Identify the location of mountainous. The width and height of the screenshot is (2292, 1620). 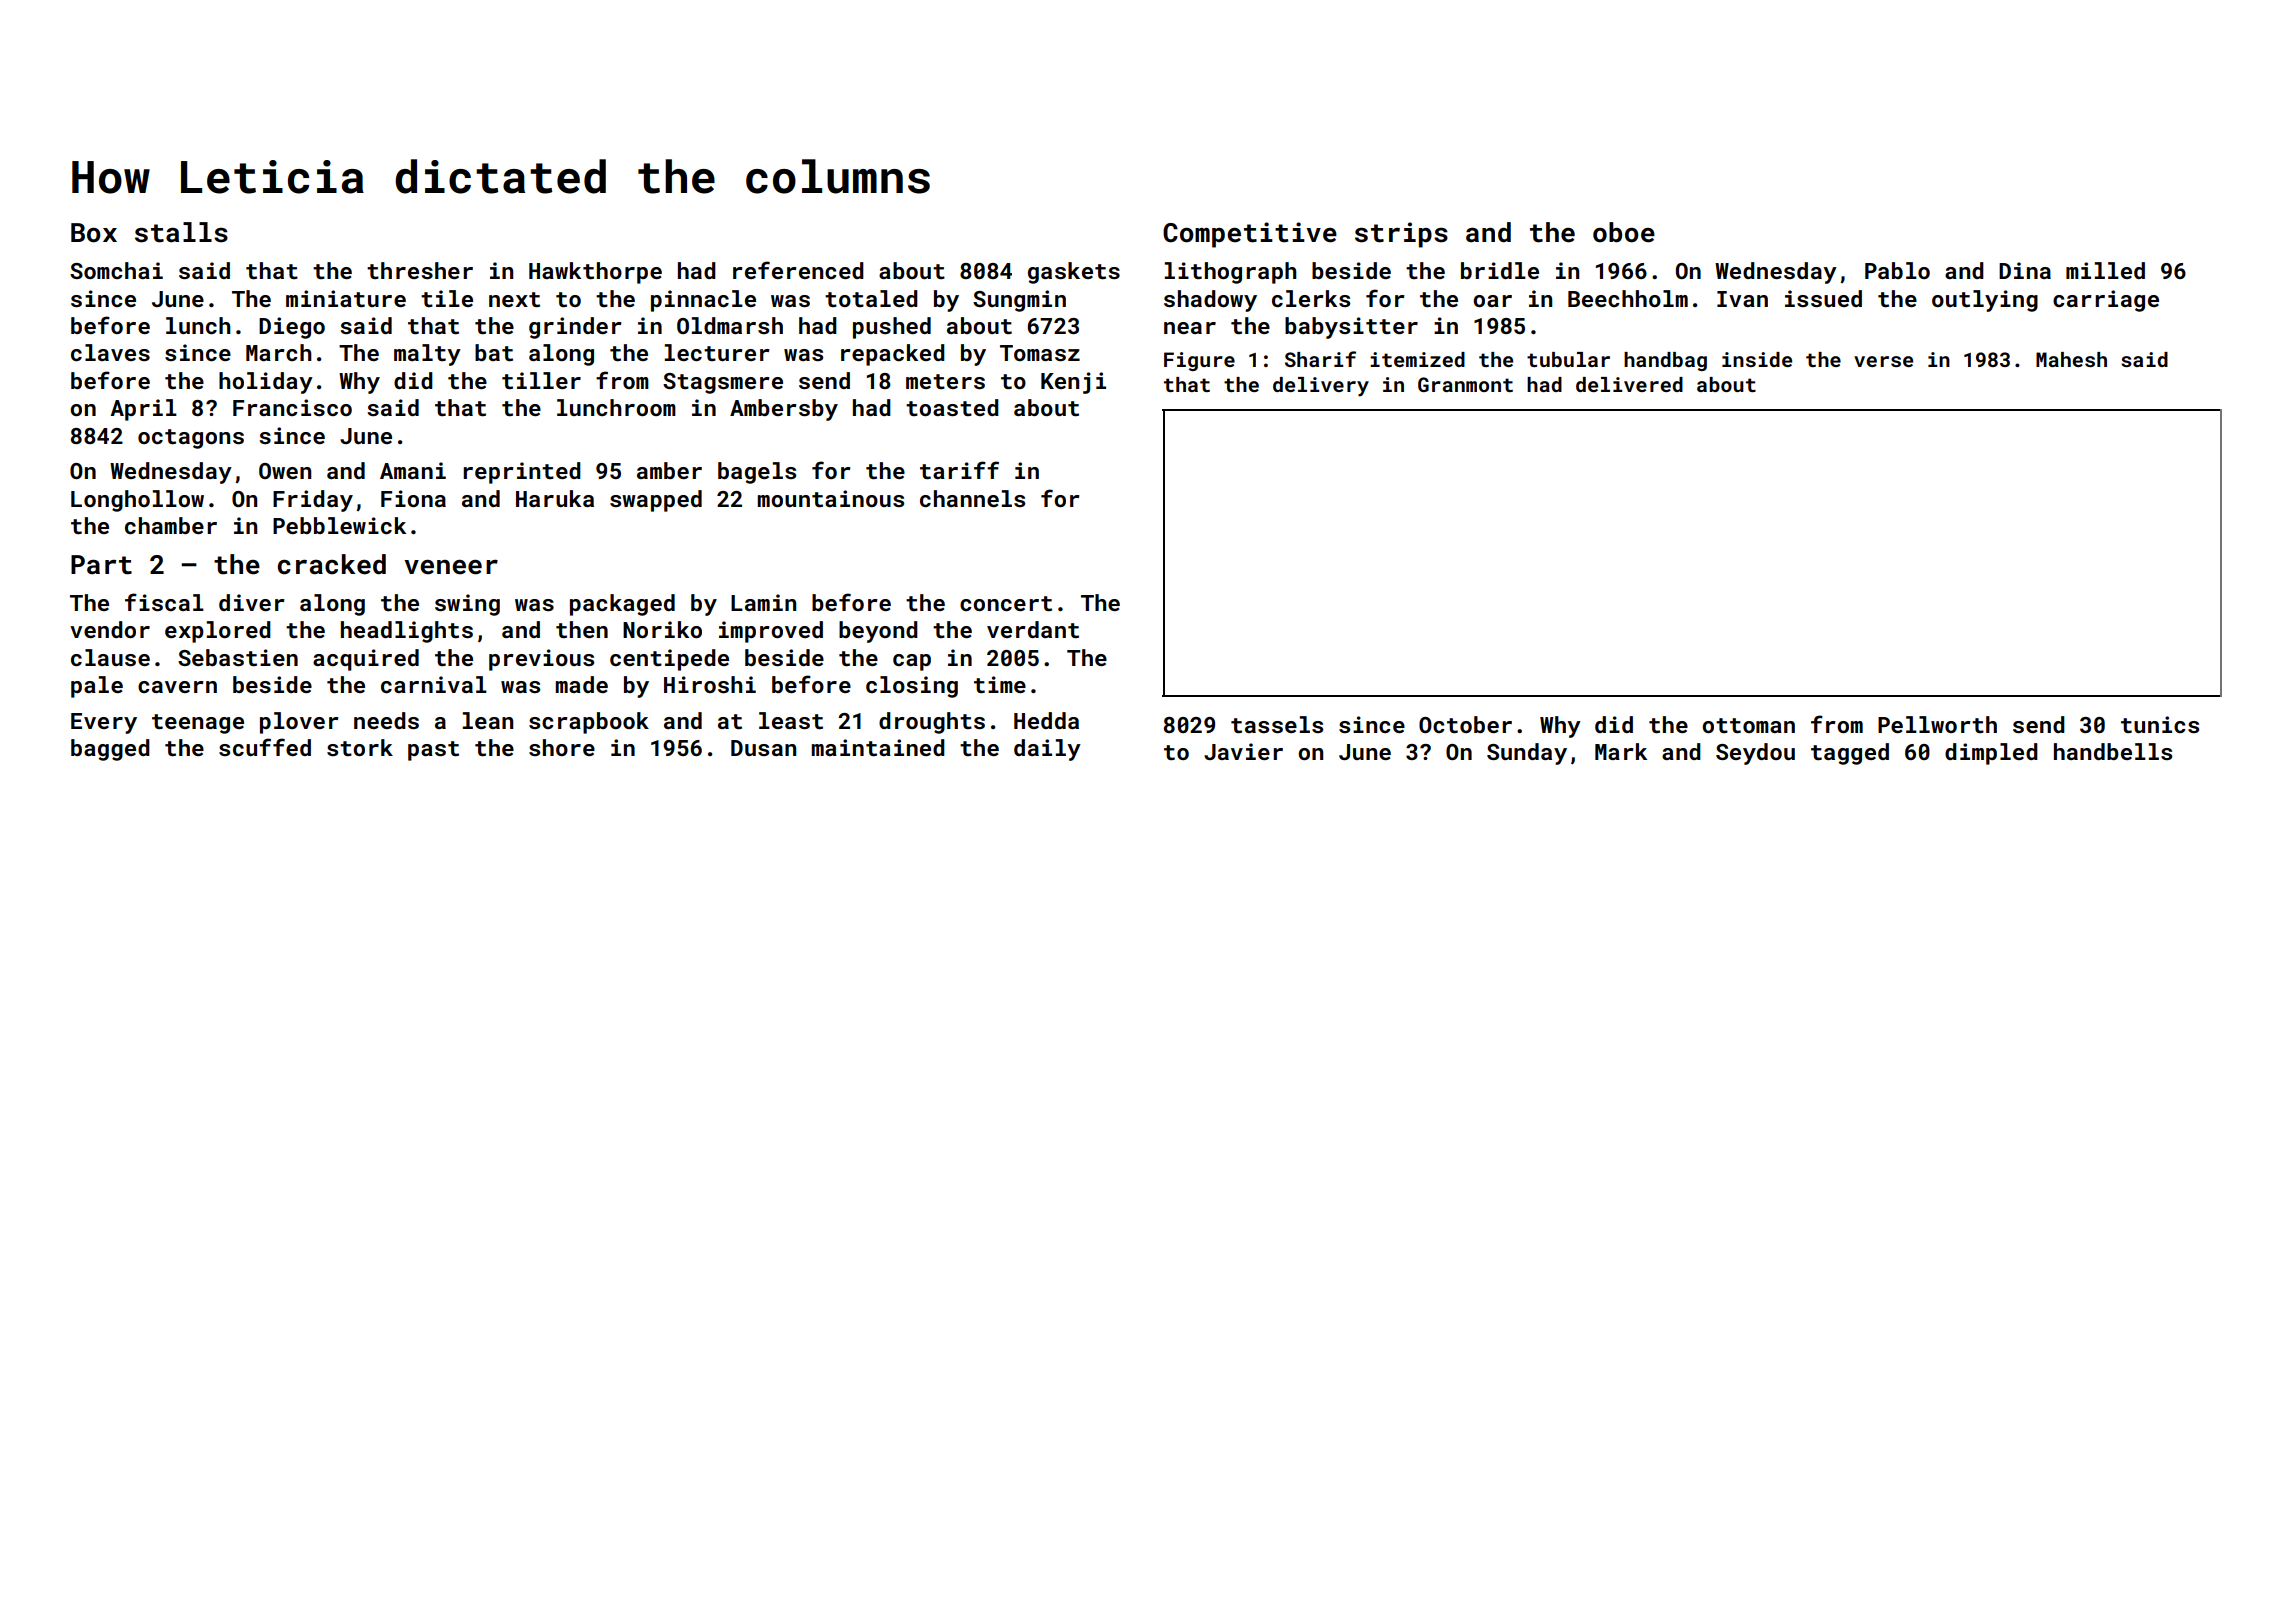
(830, 498).
